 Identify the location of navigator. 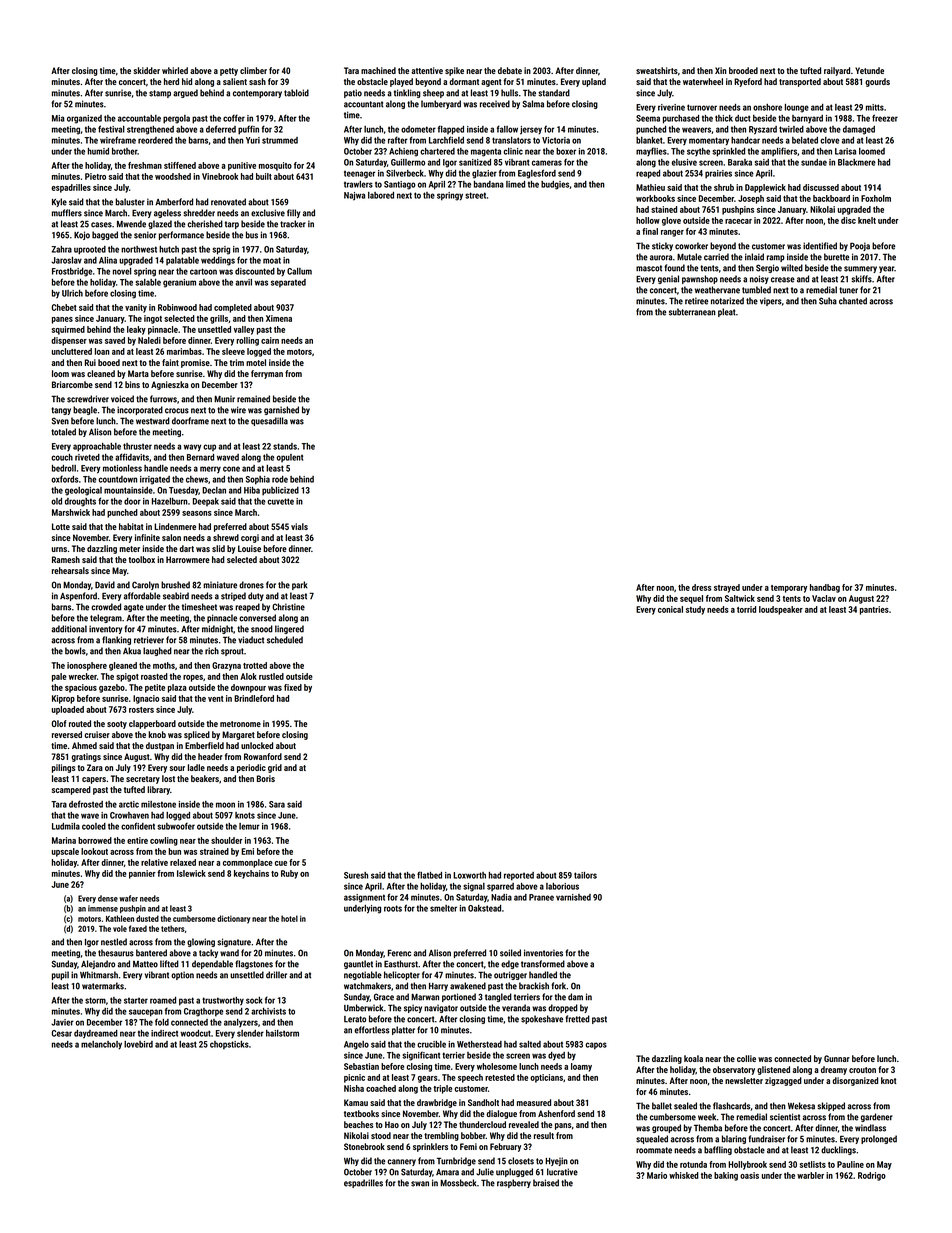
(441, 1008).
